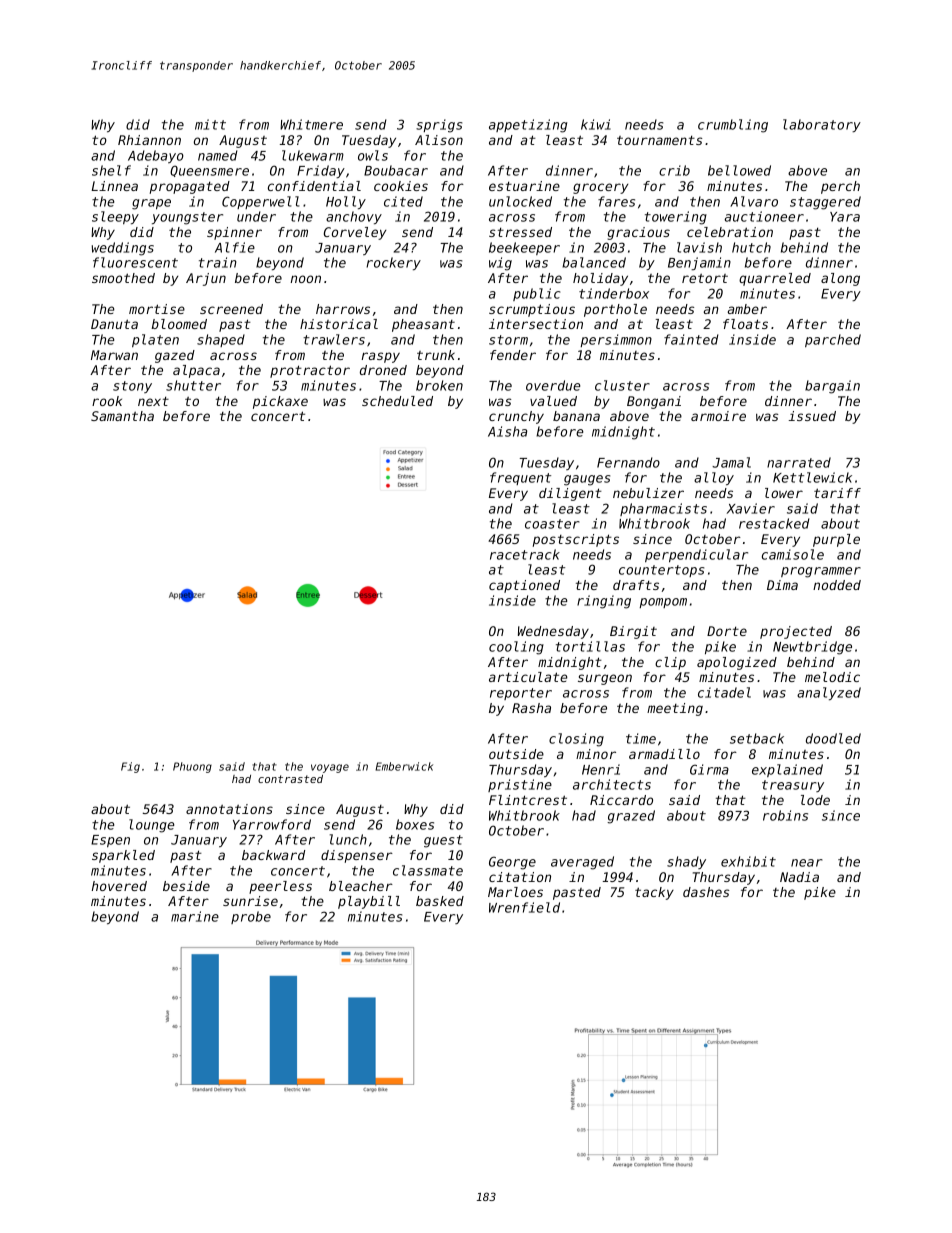 This document has width=952, height=1233. What do you see at coordinates (733, 126) in the document?
I see `crumbling` at bounding box center [733, 126].
